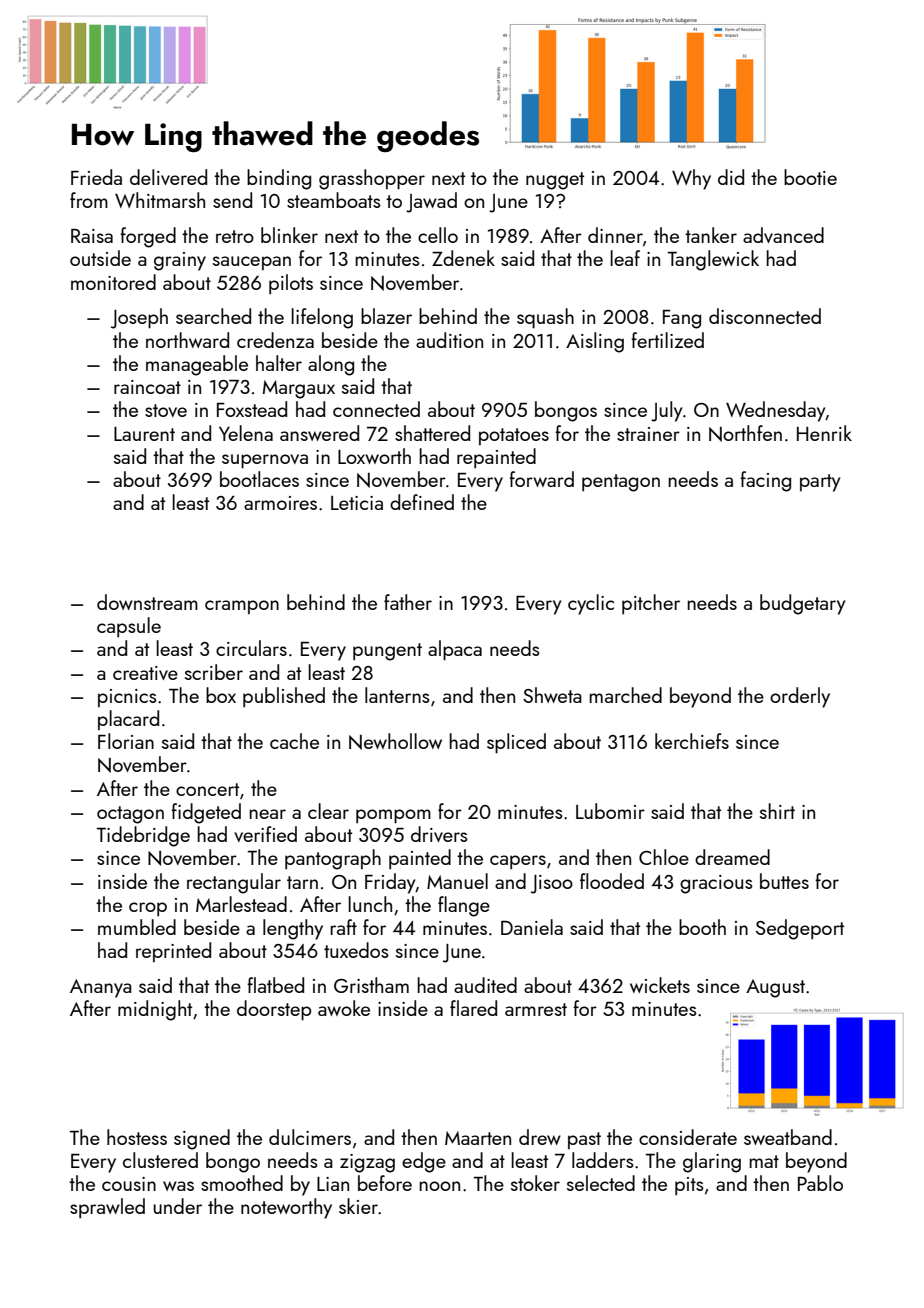  Describe the element at coordinates (651, 604) in the screenshot. I see `pitcher` at that location.
